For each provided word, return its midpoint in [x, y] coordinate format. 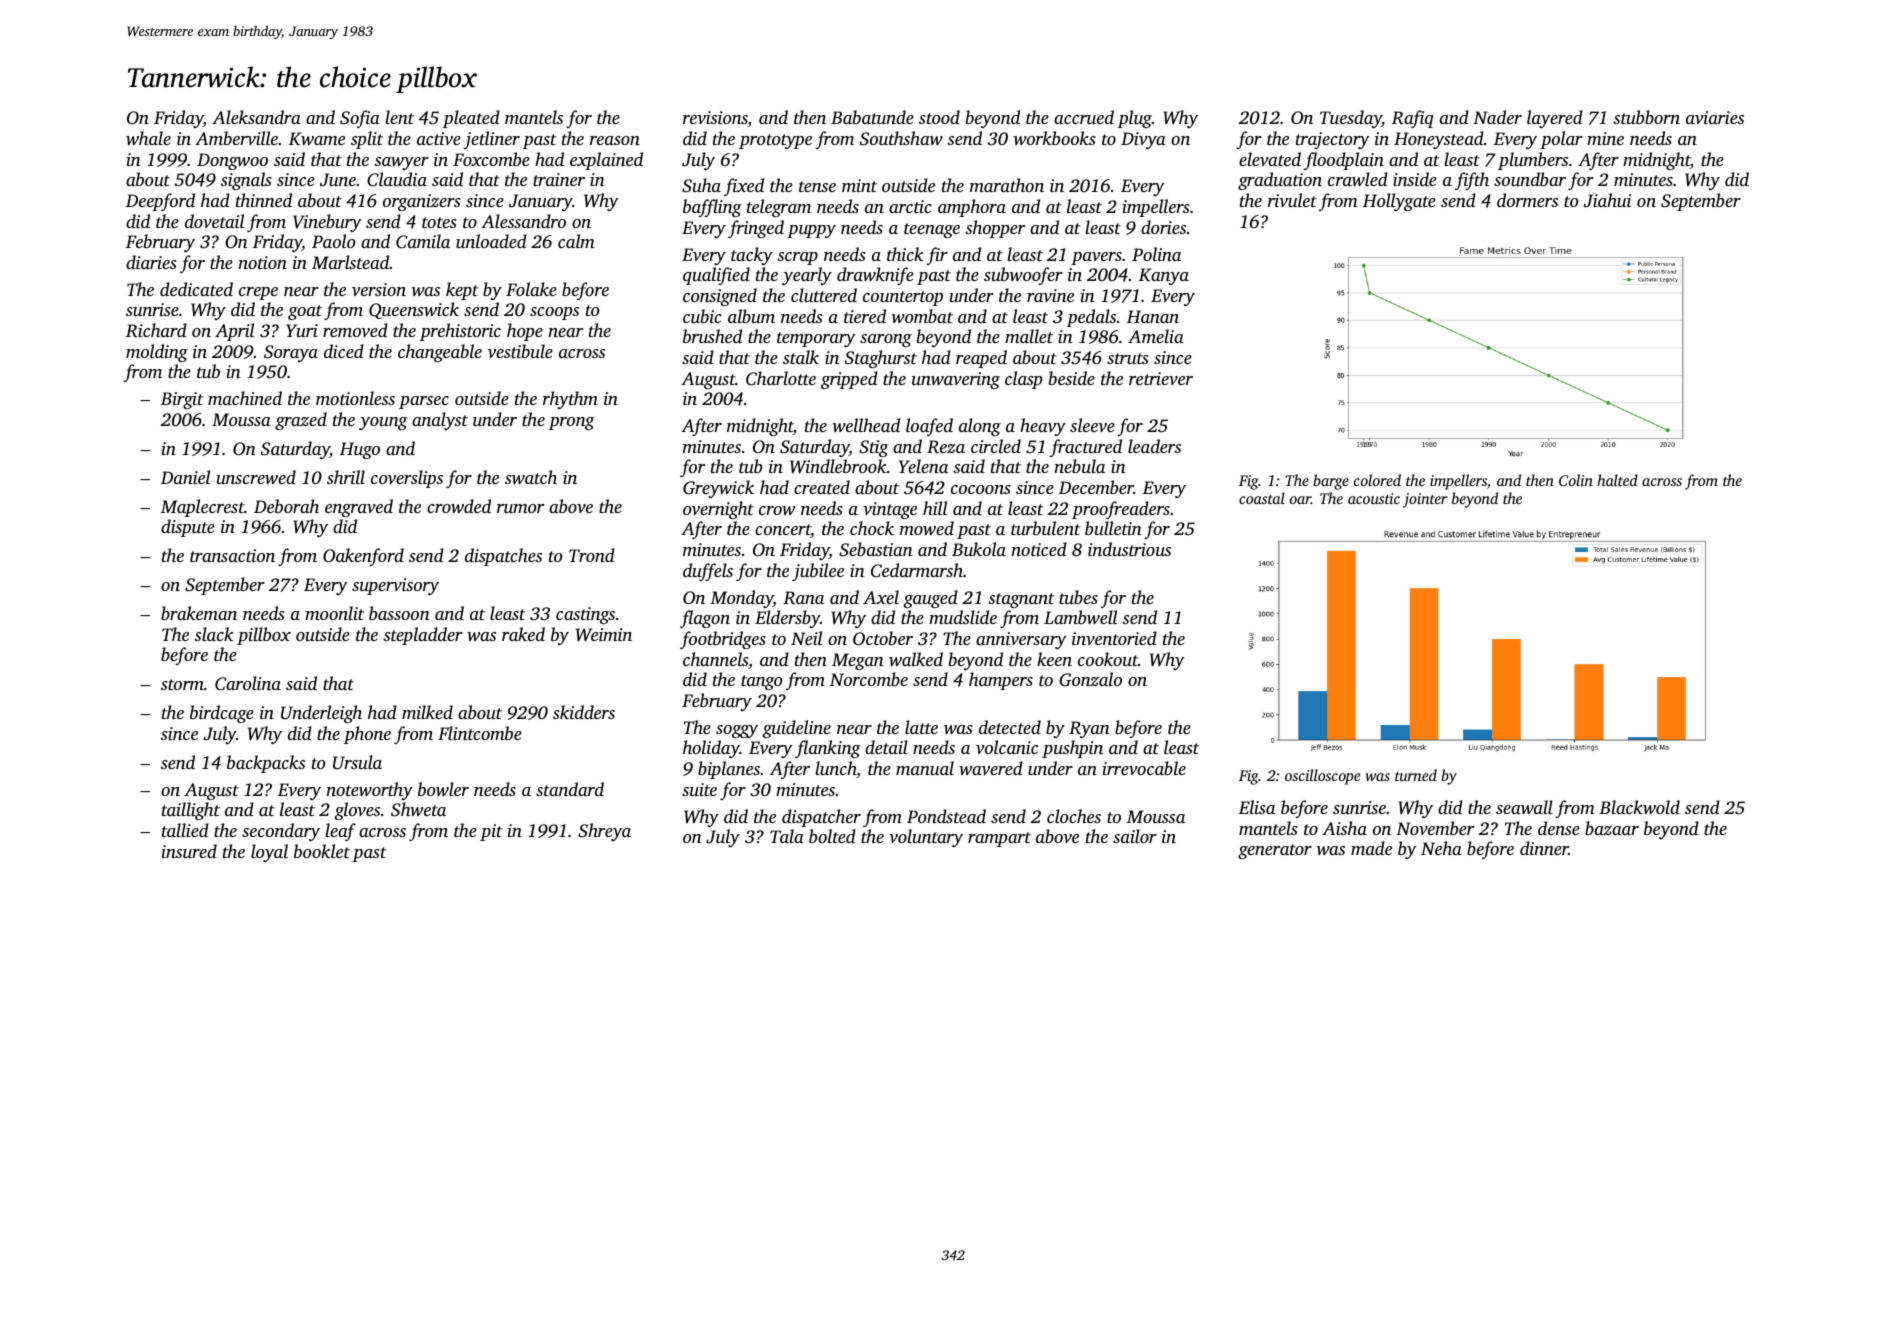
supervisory [395, 586]
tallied [185, 830]
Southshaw [901, 138]
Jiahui [1607, 200]
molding [157, 353]
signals [246, 181]
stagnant [1021, 600]
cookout [1108, 659]
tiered [865, 316]
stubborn [1646, 117]
